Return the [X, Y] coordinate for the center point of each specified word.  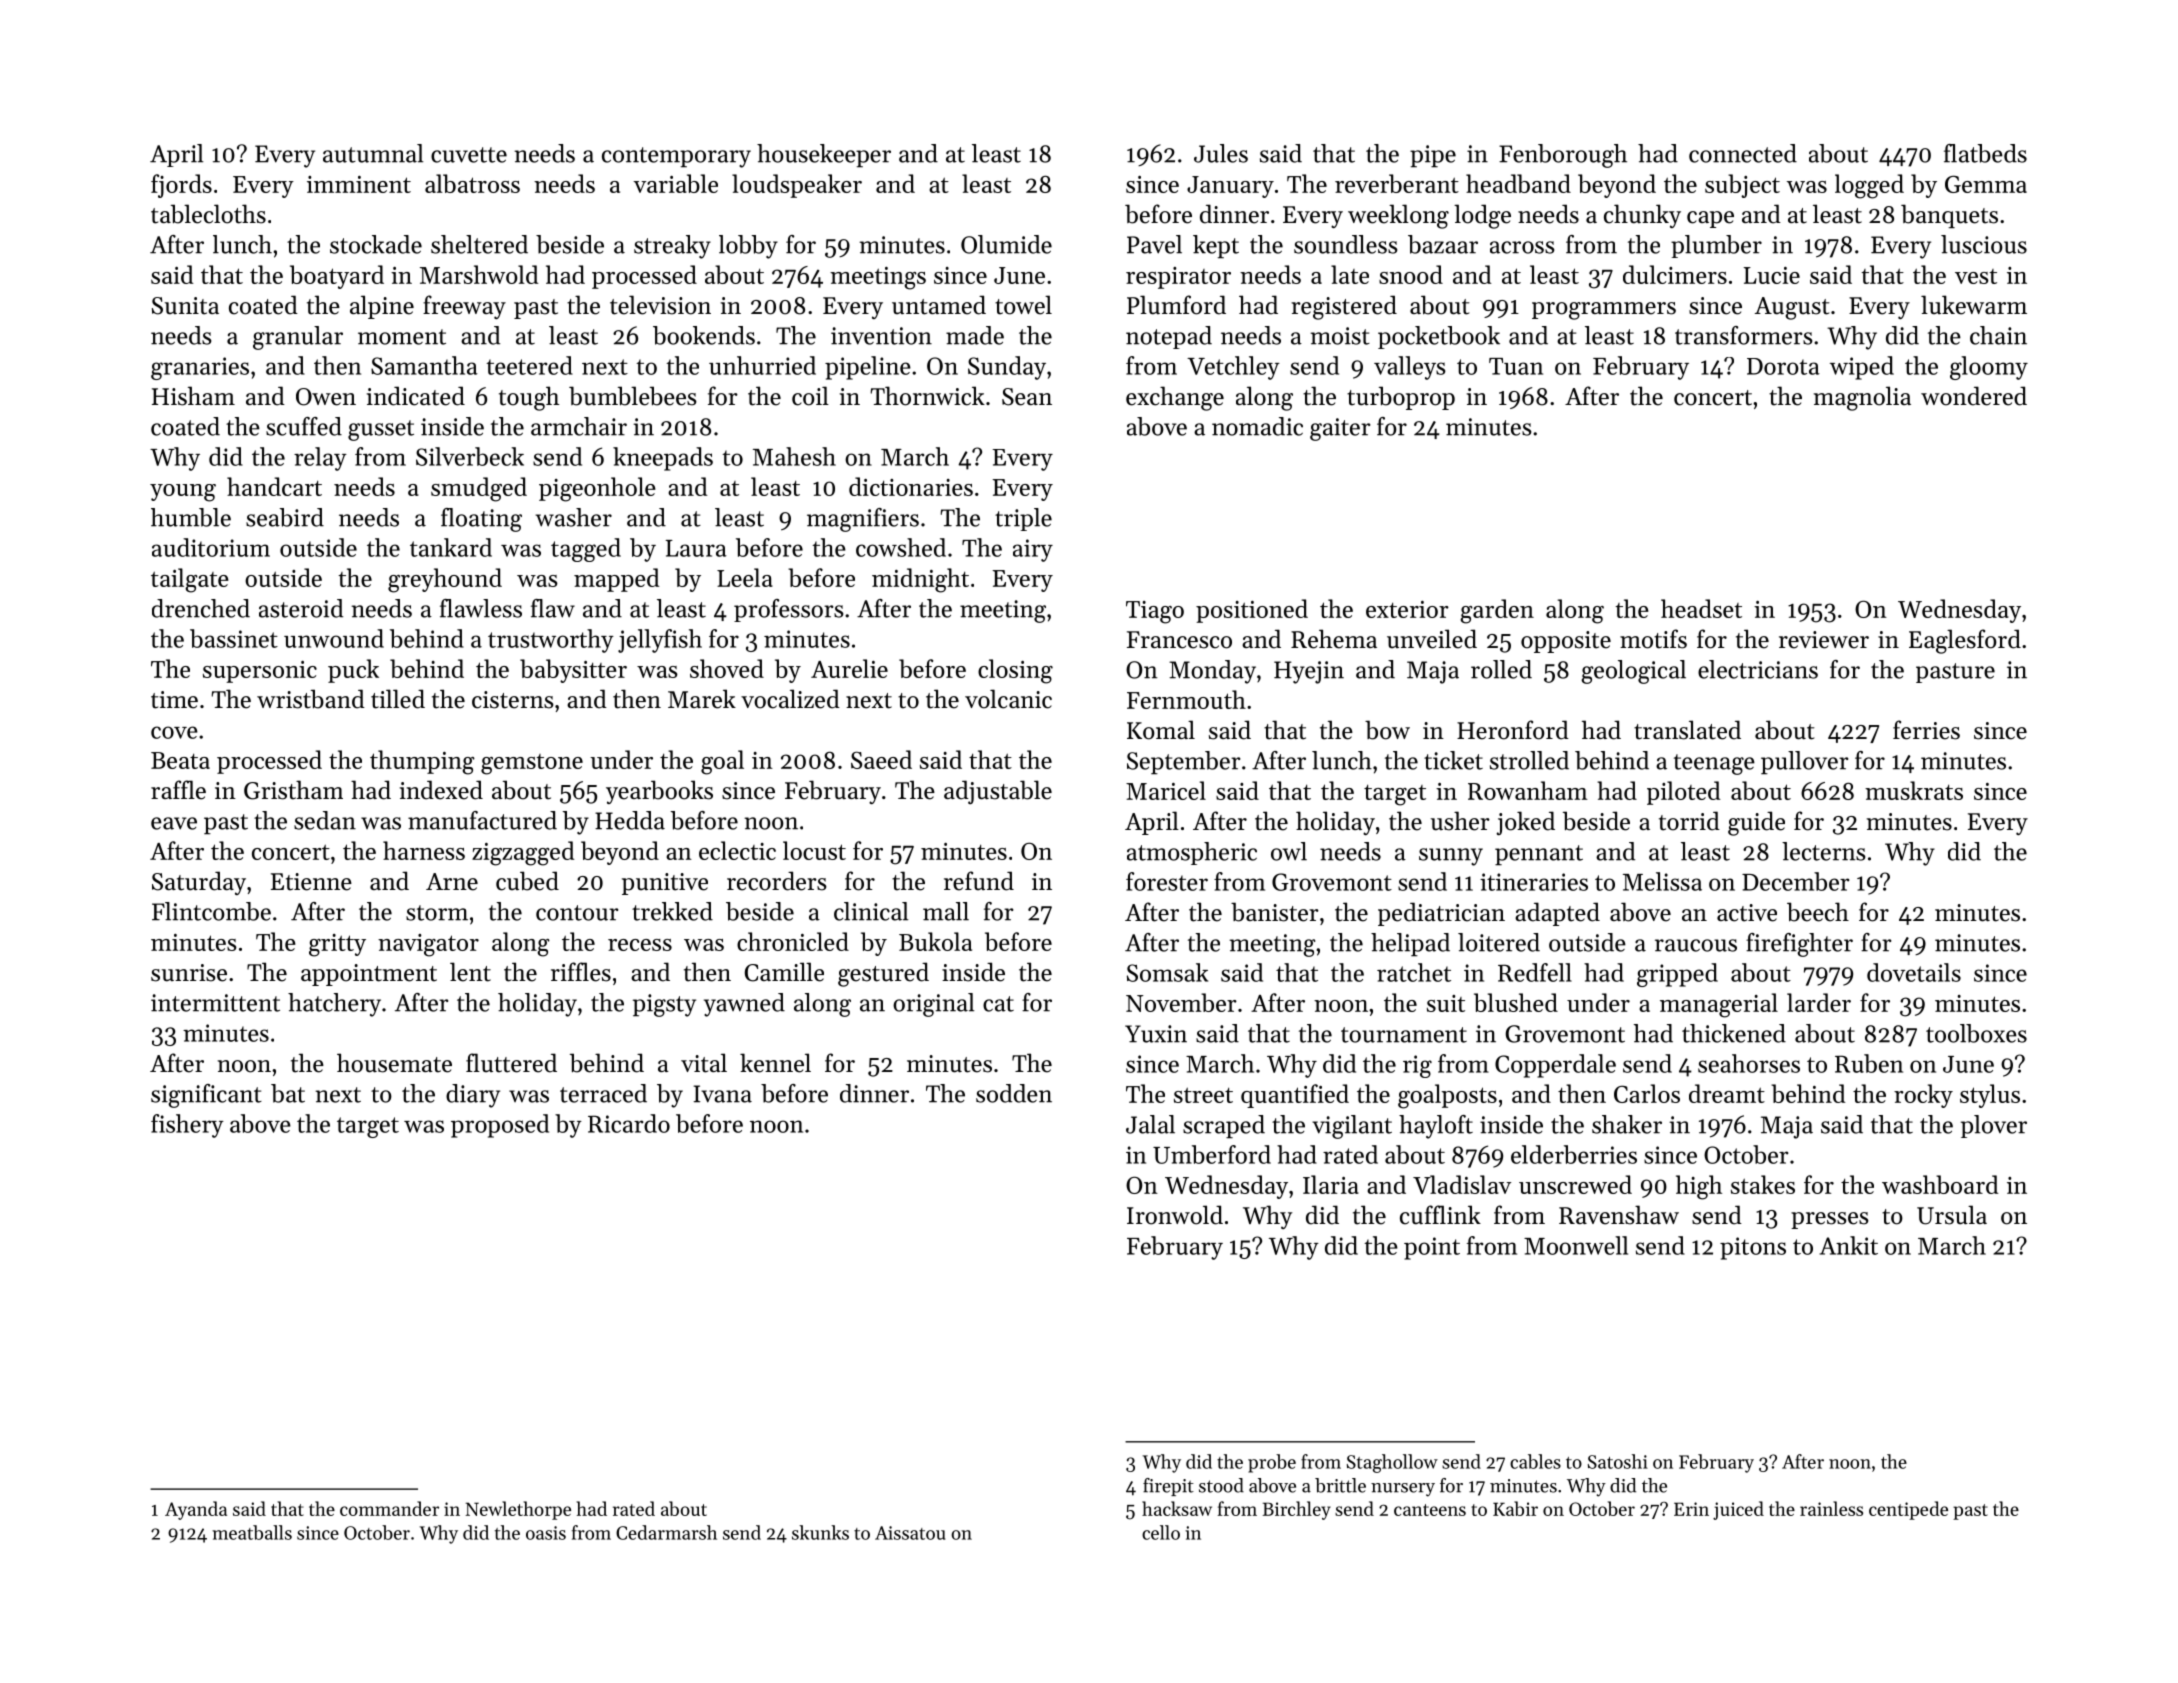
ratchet [1414, 972]
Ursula [1952, 1215]
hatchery [334, 1005]
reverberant [1397, 183]
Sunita [185, 306]
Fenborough [1563, 156]
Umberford [1212, 1154]
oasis [546, 1533]
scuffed [304, 426]
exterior [1407, 609]
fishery [187, 1126]
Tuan [1516, 366]
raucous [1696, 945]
